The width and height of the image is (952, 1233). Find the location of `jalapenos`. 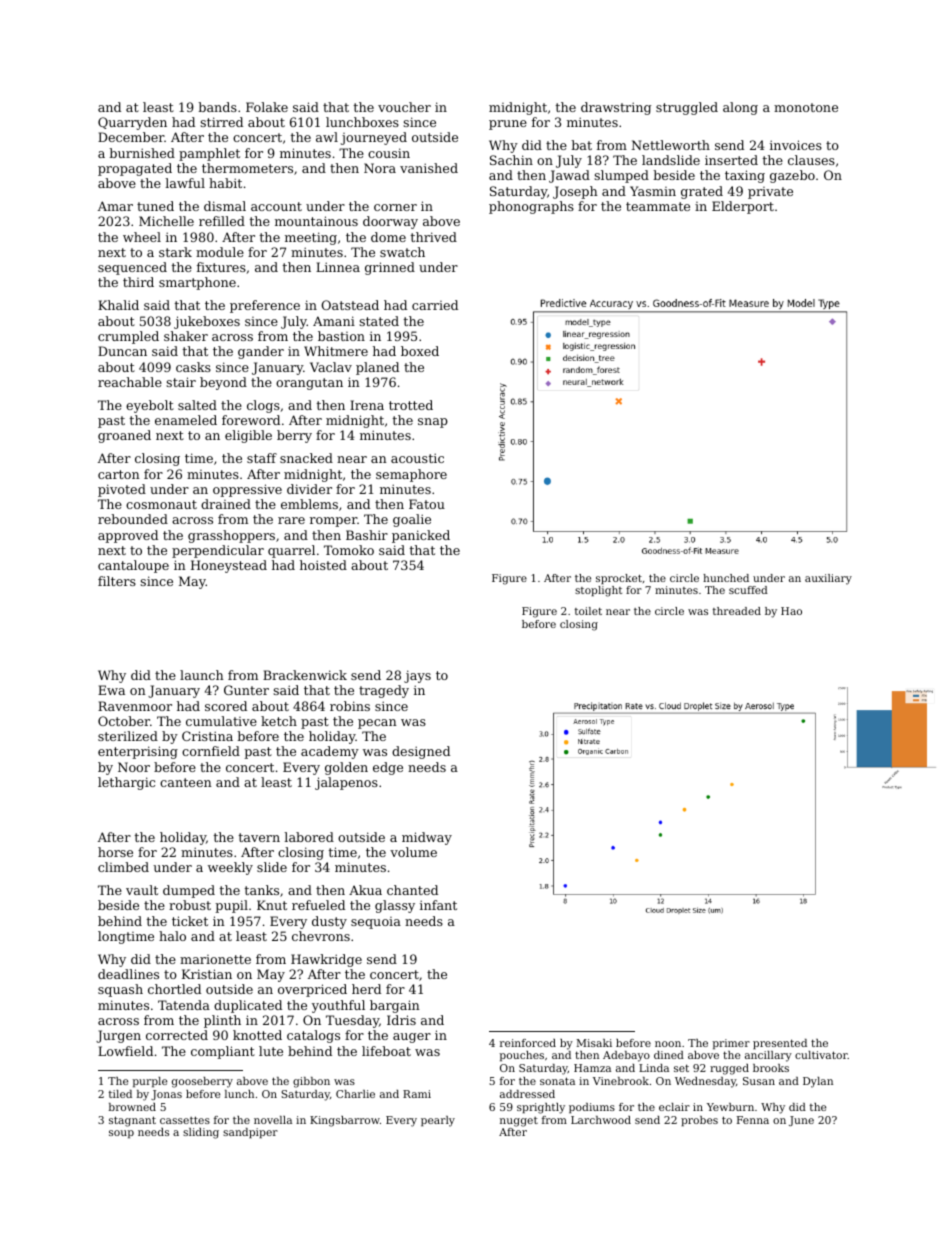

jalapenos is located at coordinates (346, 783).
